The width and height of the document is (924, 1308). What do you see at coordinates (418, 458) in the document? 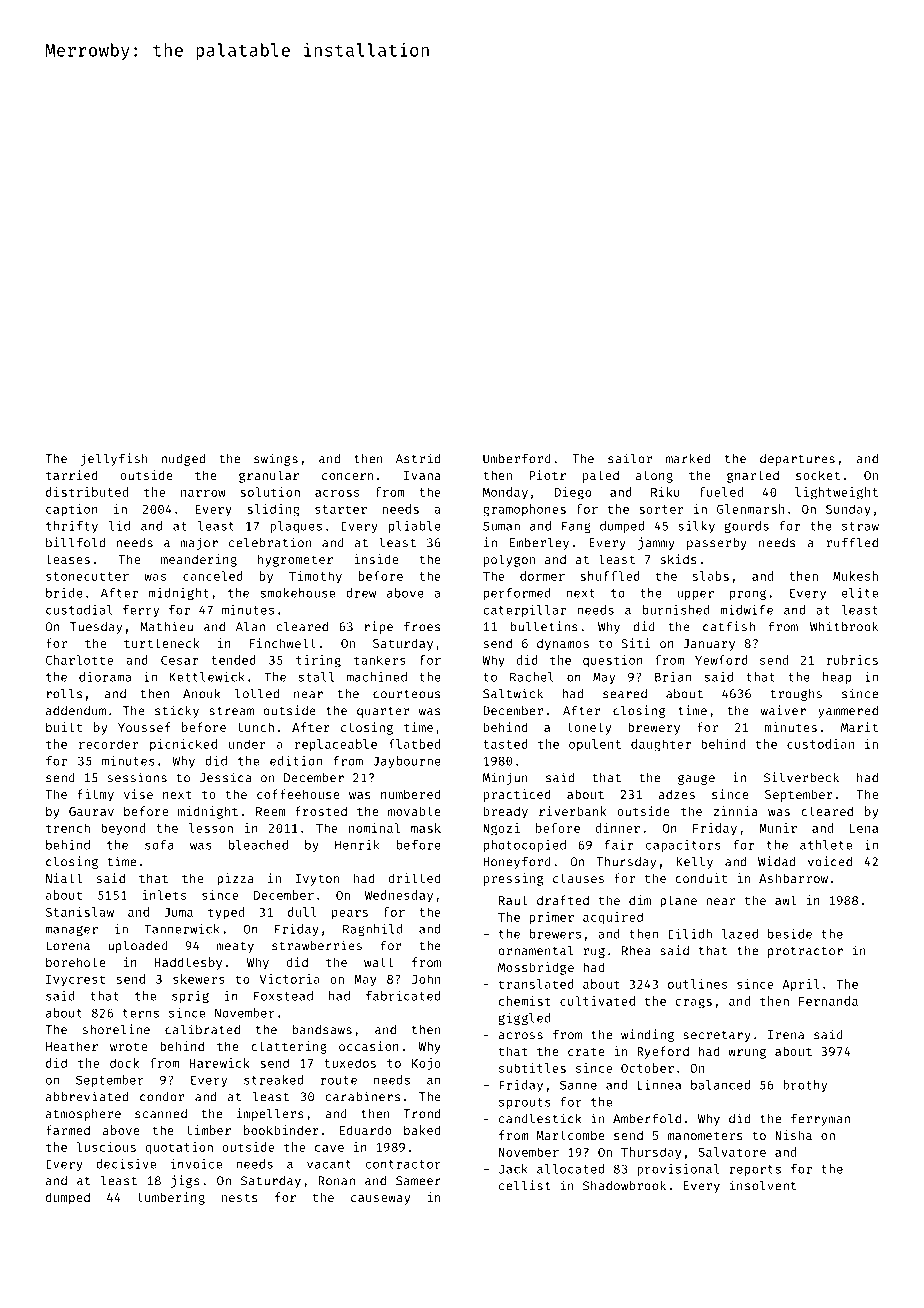
I see `Astrid` at bounding box center [418, 458].
